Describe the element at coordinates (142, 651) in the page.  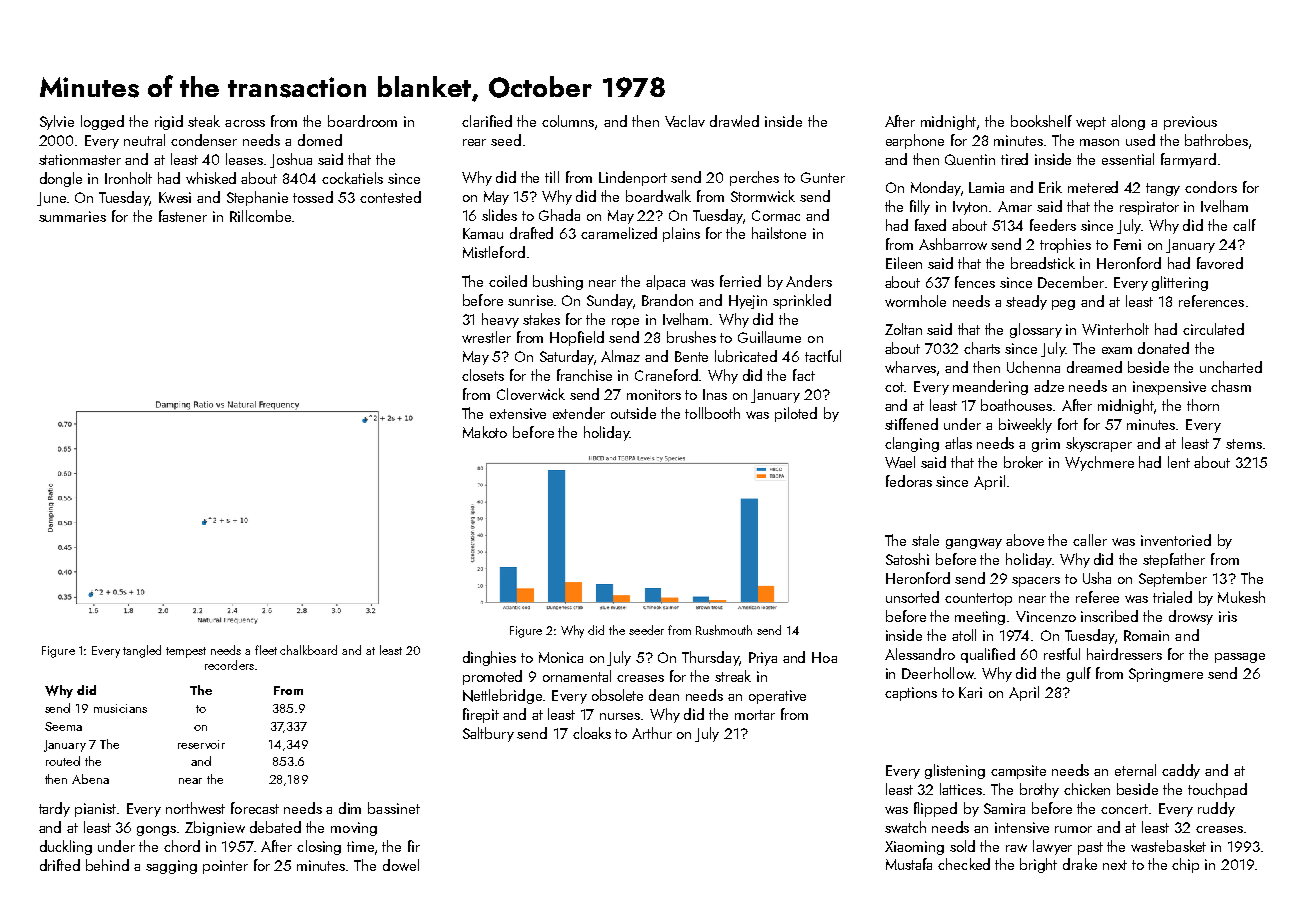
I see `tangled` at that location.
